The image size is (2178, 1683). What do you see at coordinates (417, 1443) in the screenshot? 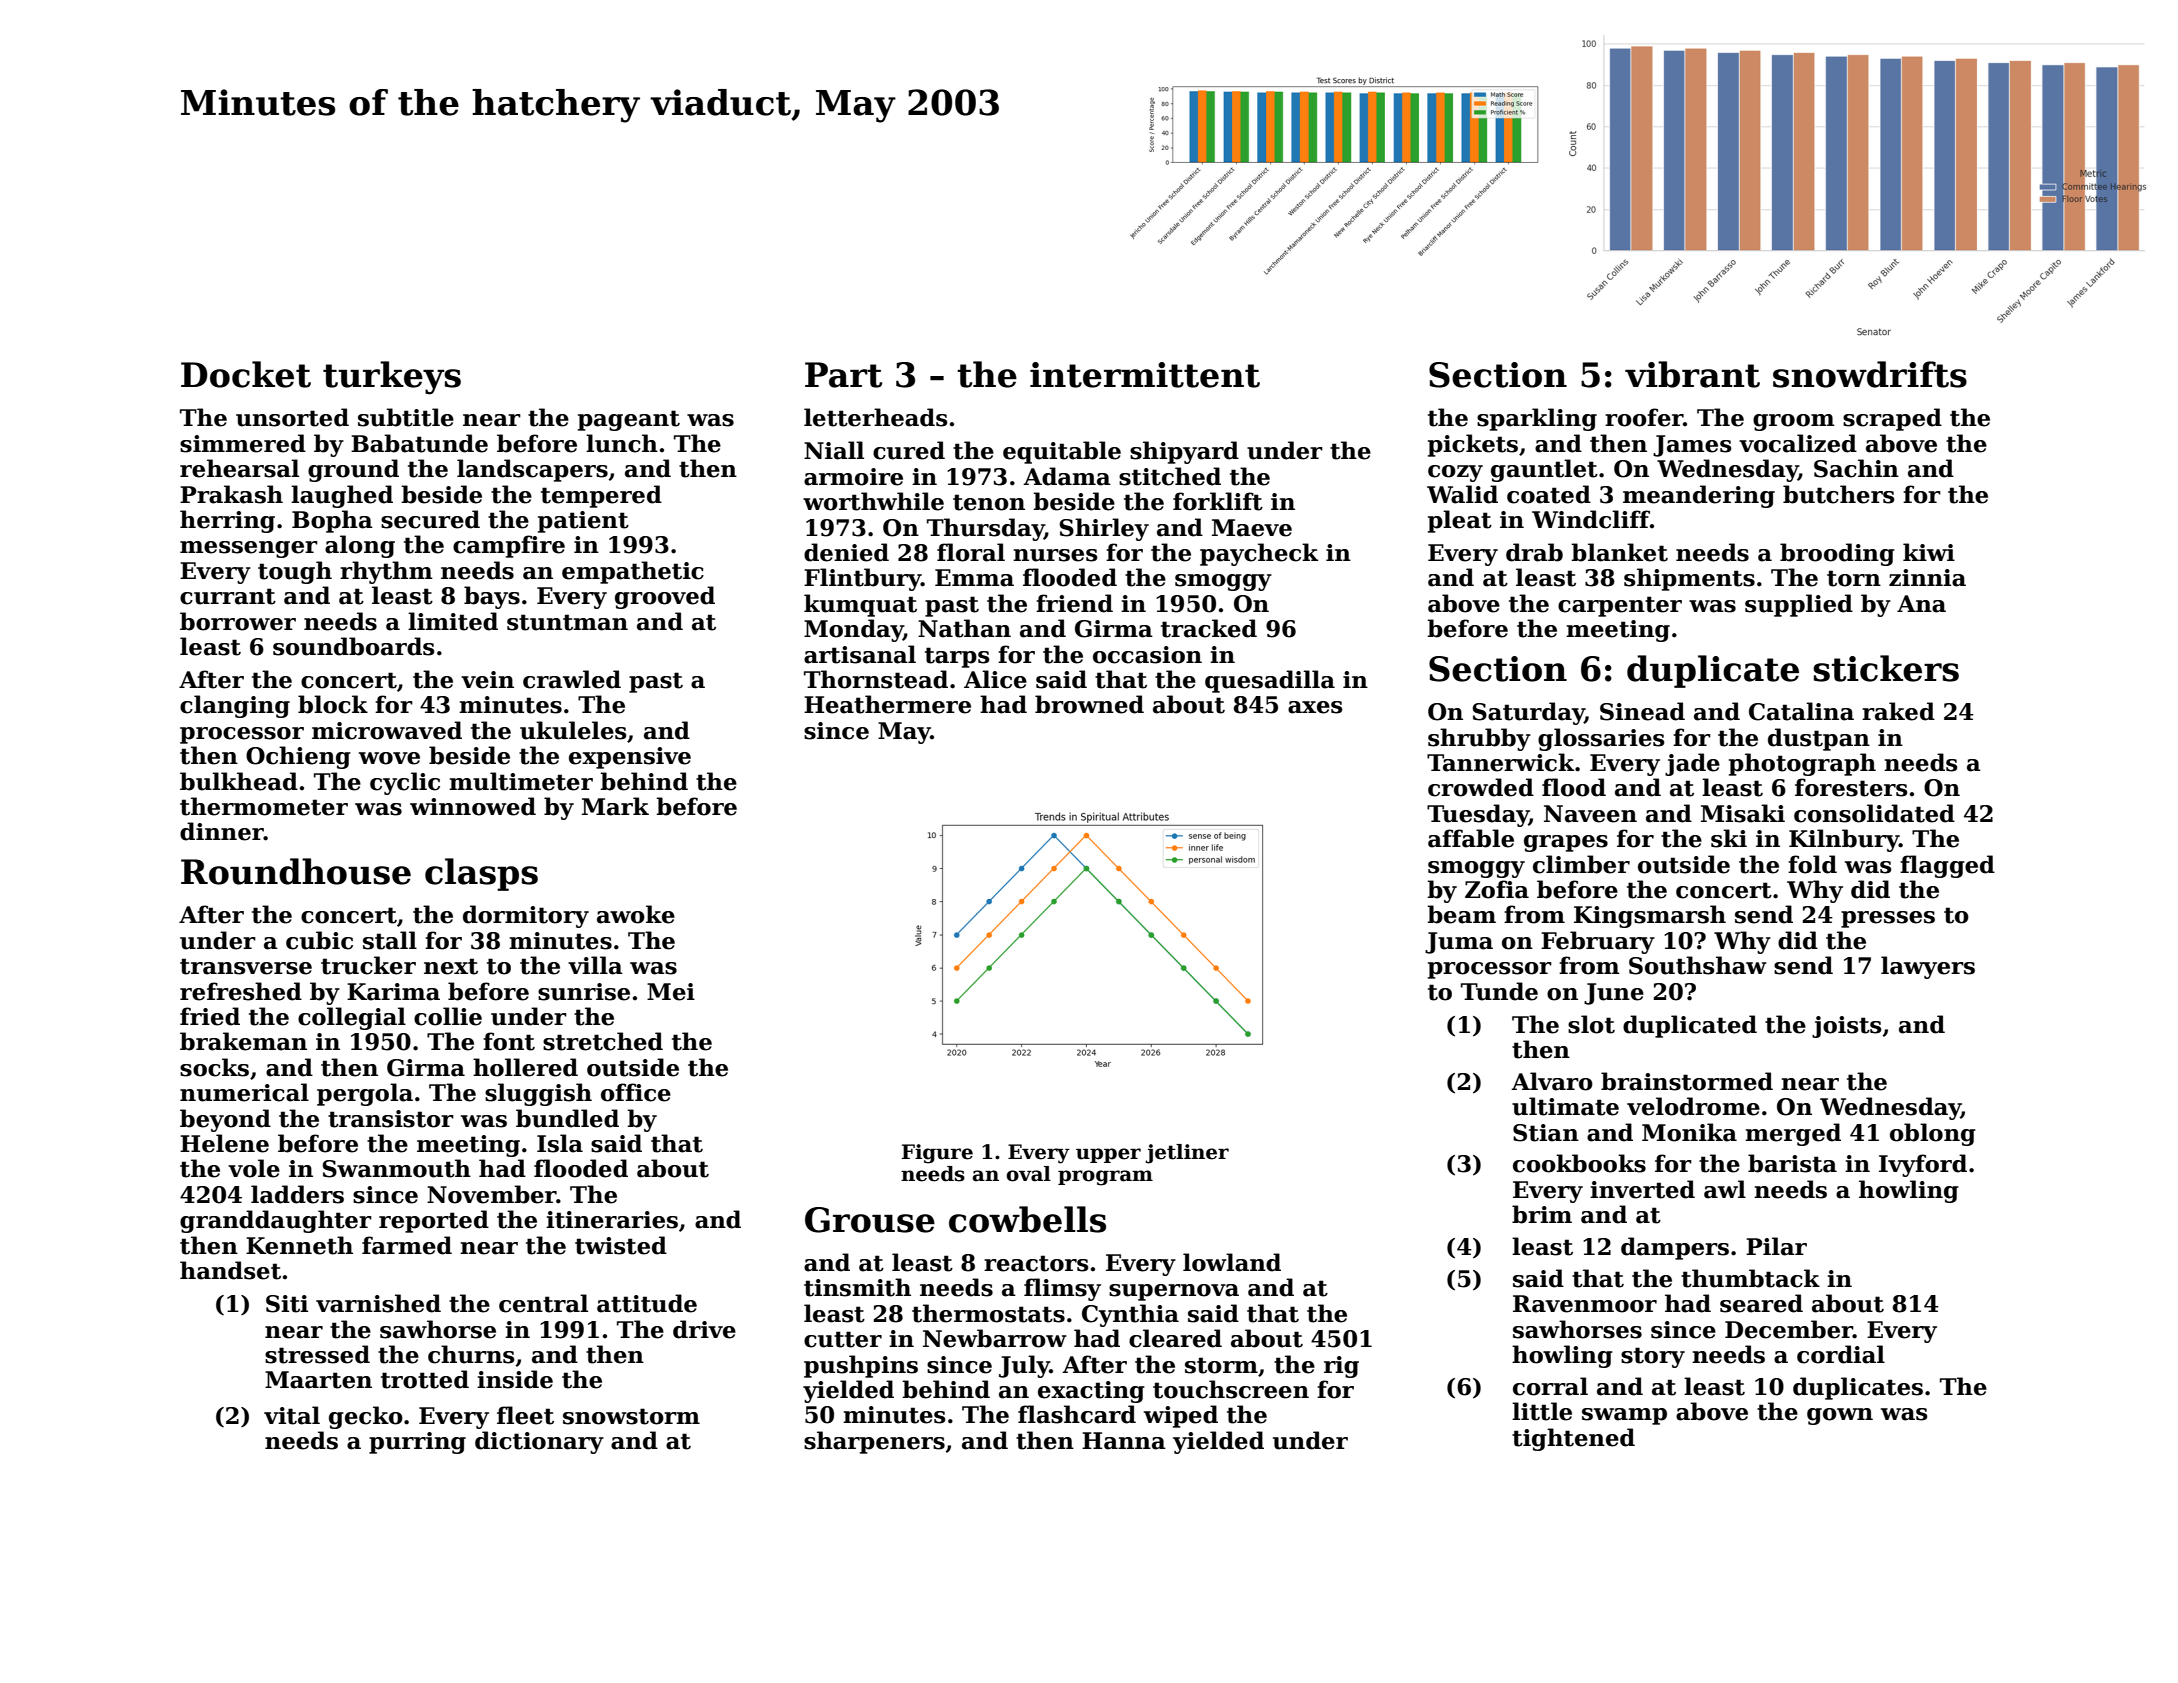
I see `purring` at bounding box center [417, 1443].
